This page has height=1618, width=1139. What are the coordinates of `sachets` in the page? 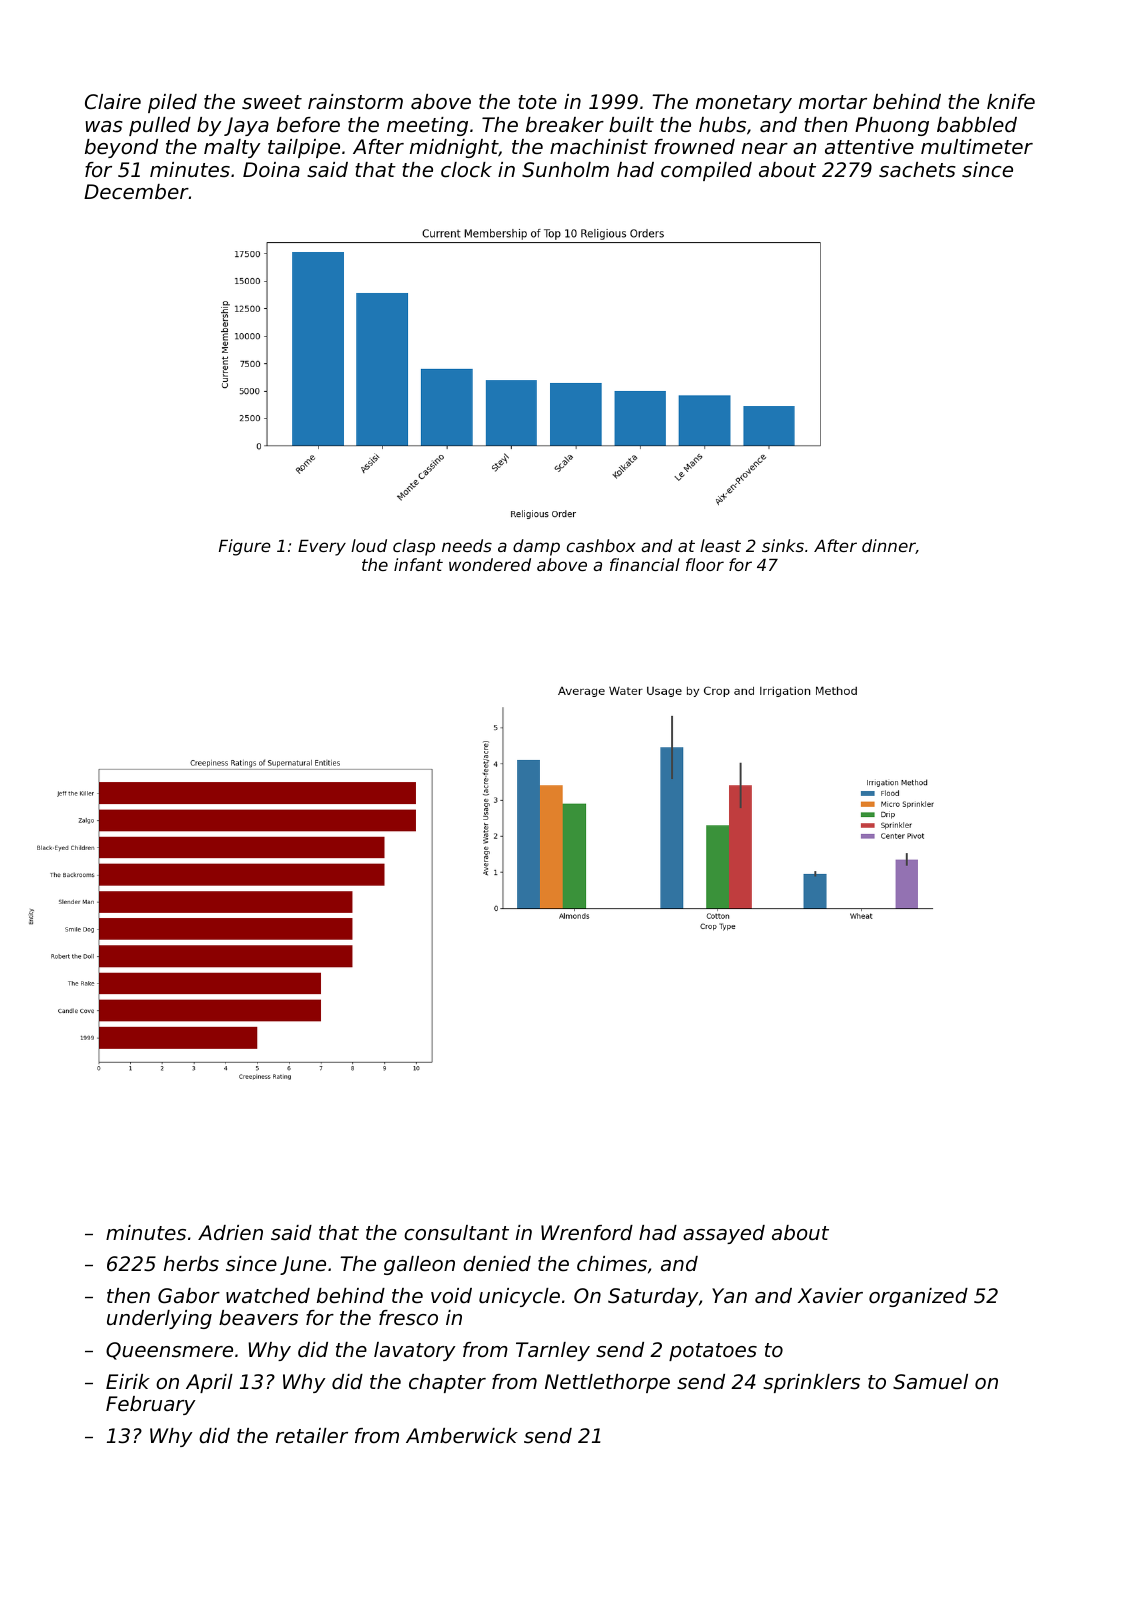 It's located at (917, 170).
